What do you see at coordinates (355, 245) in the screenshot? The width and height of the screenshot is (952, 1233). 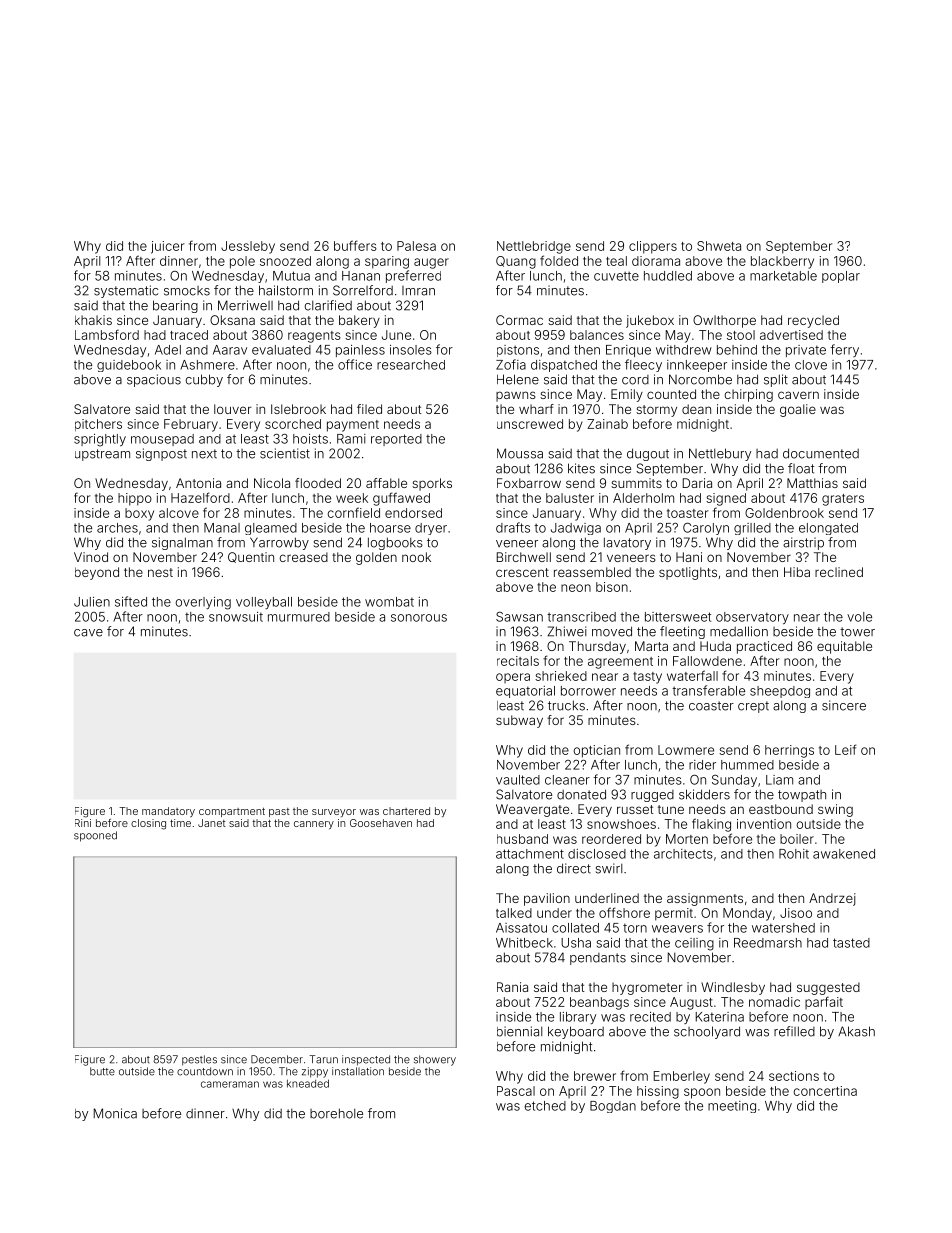 I see `buffers` at bounding box center [355, 245].
